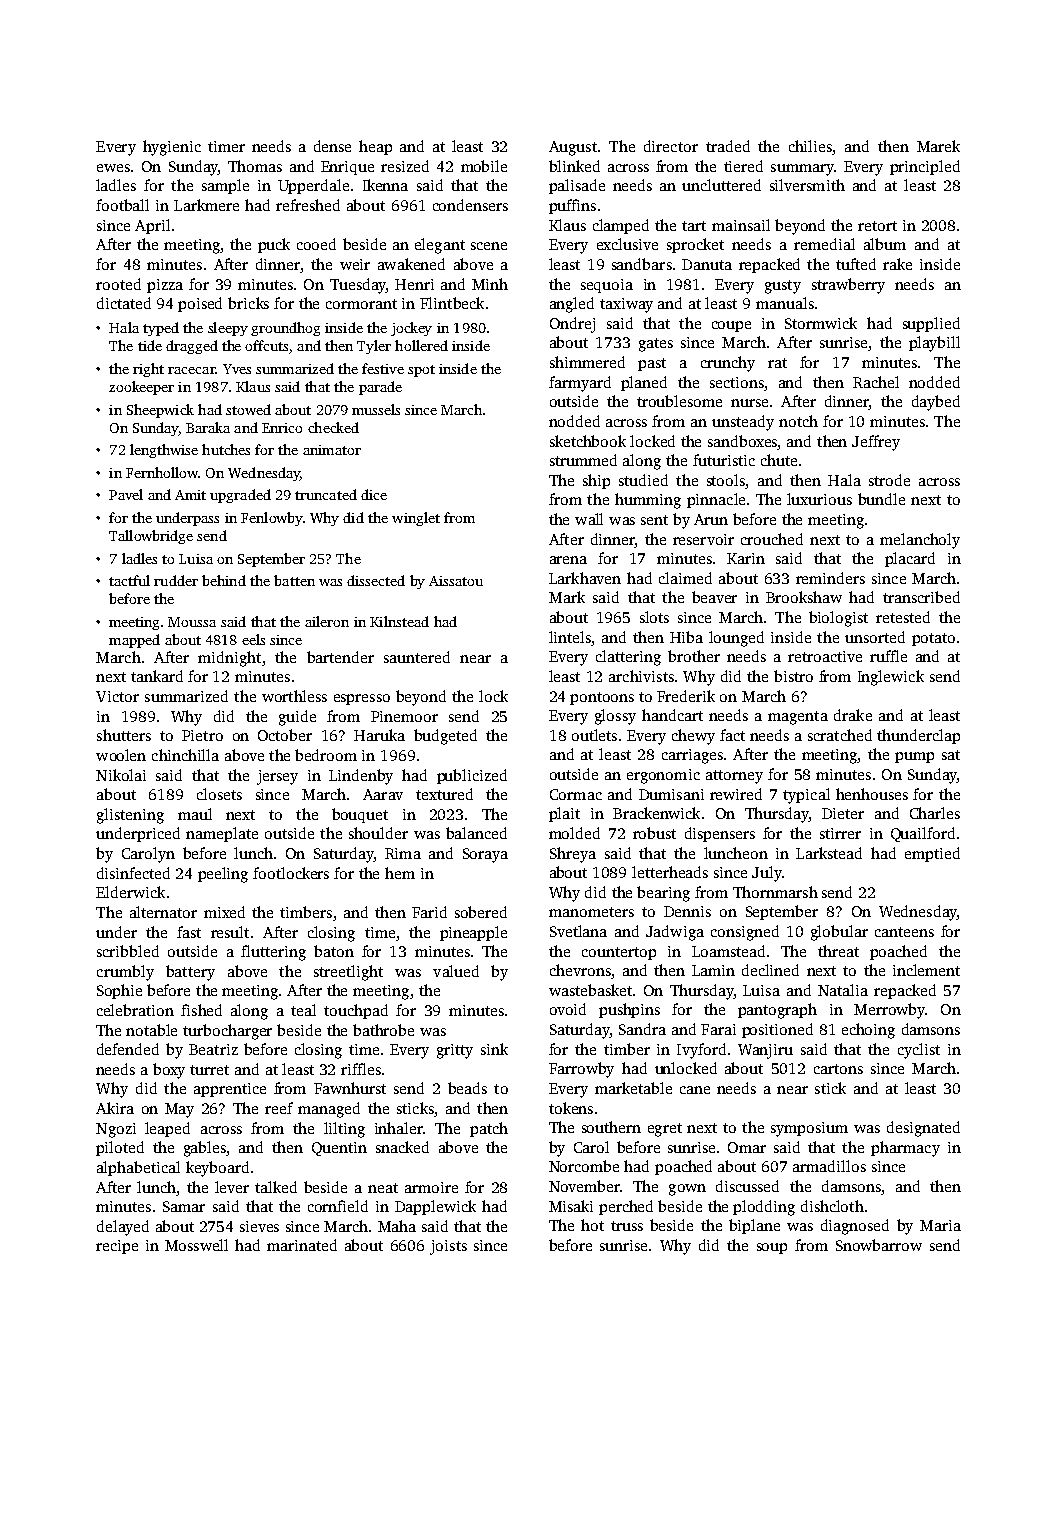 This image has height=1531, width=1057. What do you see at coordinates (821, 323) in the image?
I see `Stormwick` at bounding box center [821, 323].
